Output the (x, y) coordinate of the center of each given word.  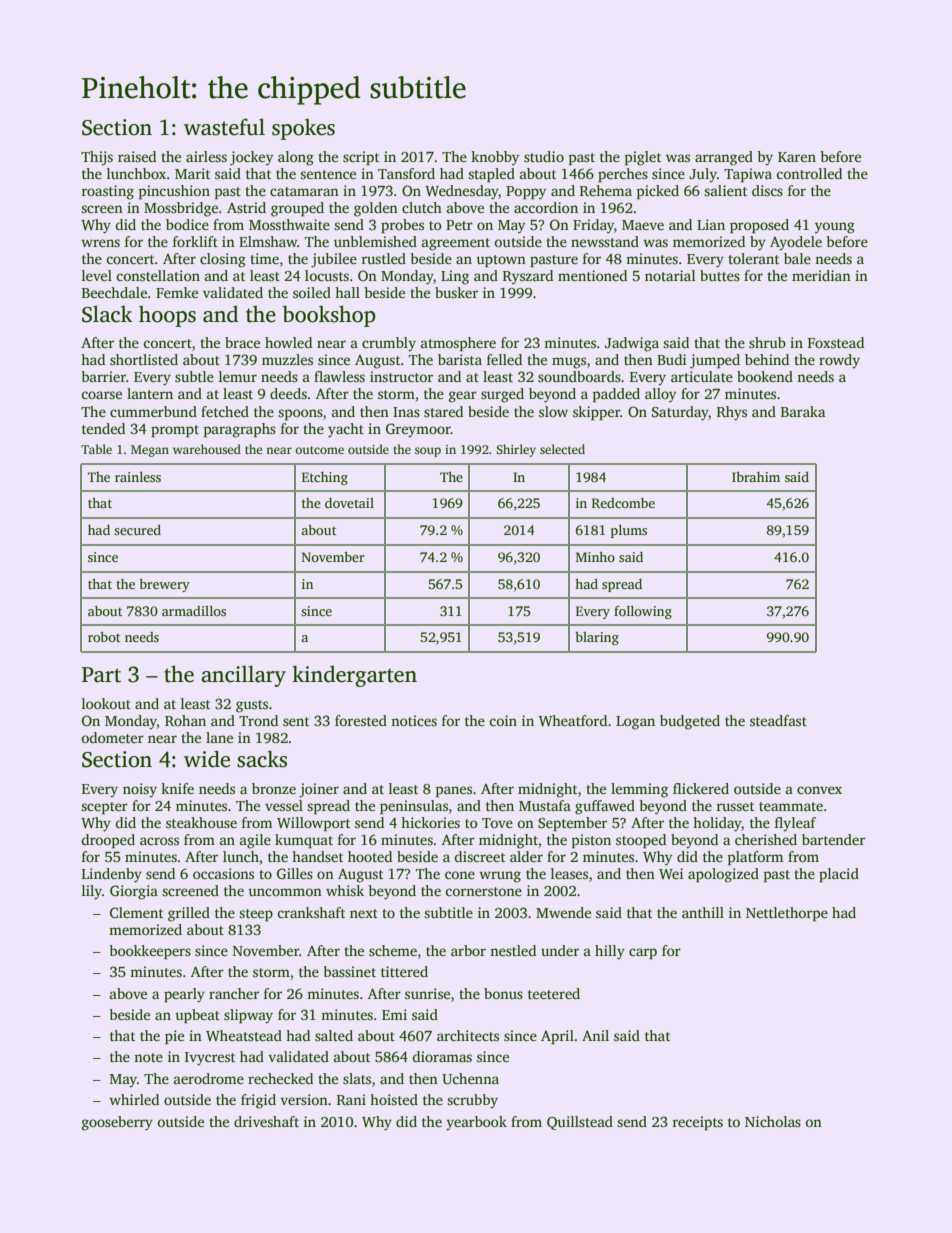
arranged (724, 158)
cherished (766, 839)
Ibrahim (756, 476)
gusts (252, 706)
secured (137, 529)
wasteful (224, 127)
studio (544, 156)
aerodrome (209, 1078)
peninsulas (414, 807)
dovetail (349, 503)
